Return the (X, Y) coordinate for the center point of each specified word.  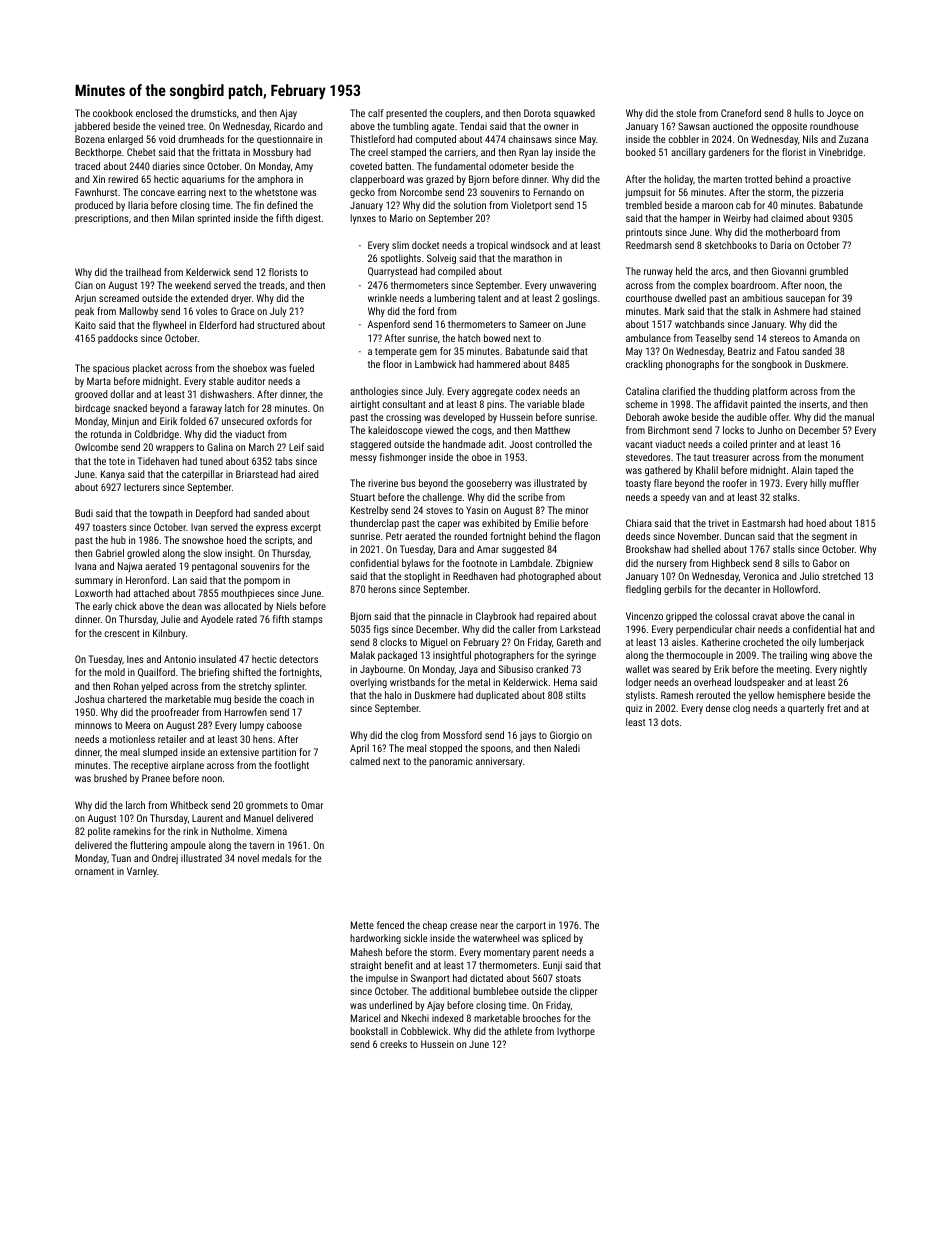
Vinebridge (841, 153)
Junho (770, 430)
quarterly (806, 709)
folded (193, 421)
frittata (226, 152)
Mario (401, 218)
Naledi (567, 748)
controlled (555, 444)
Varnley (142, 872)
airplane (187, 766)
